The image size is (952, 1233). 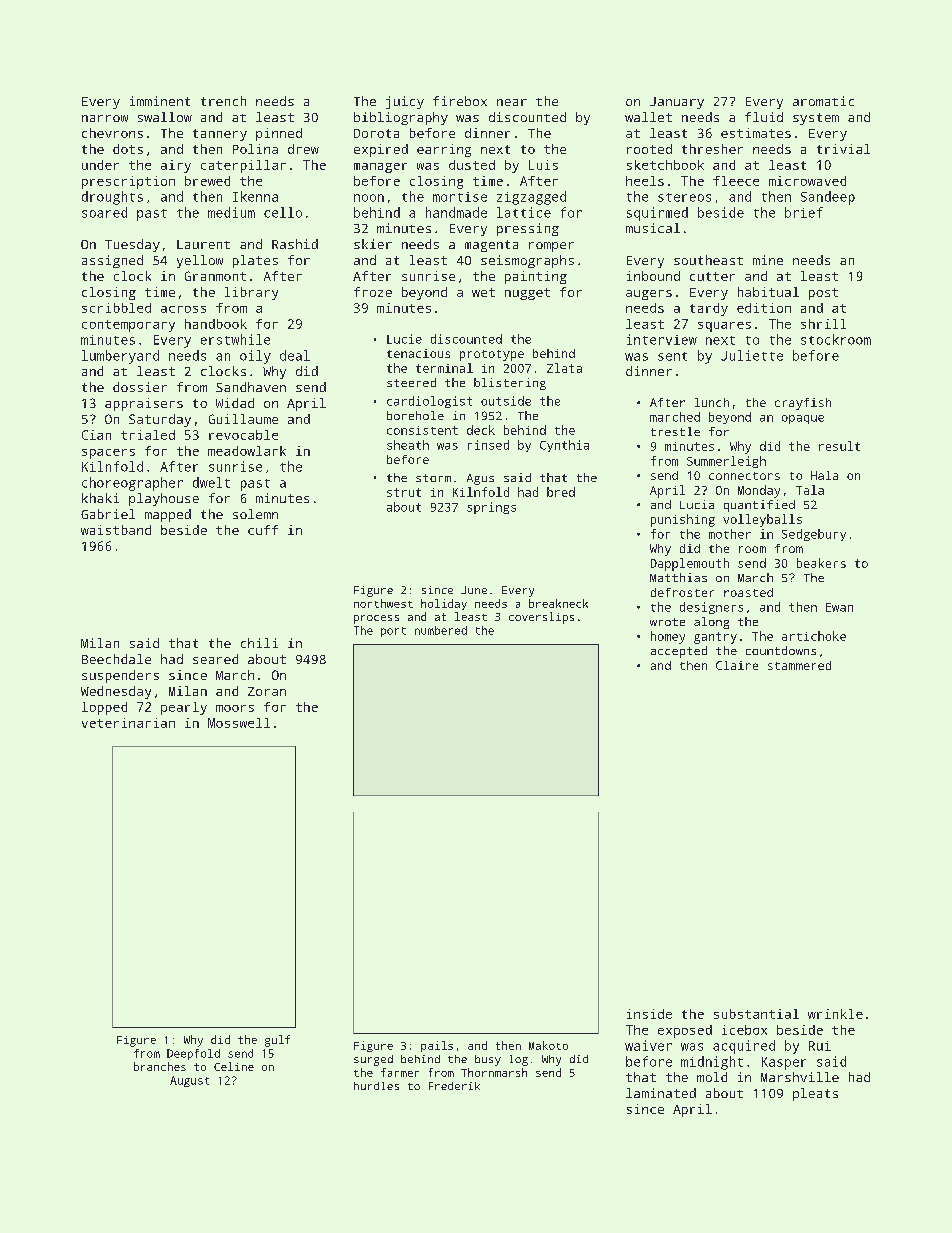 I want to click on August, so click(x=189, y=1081).
